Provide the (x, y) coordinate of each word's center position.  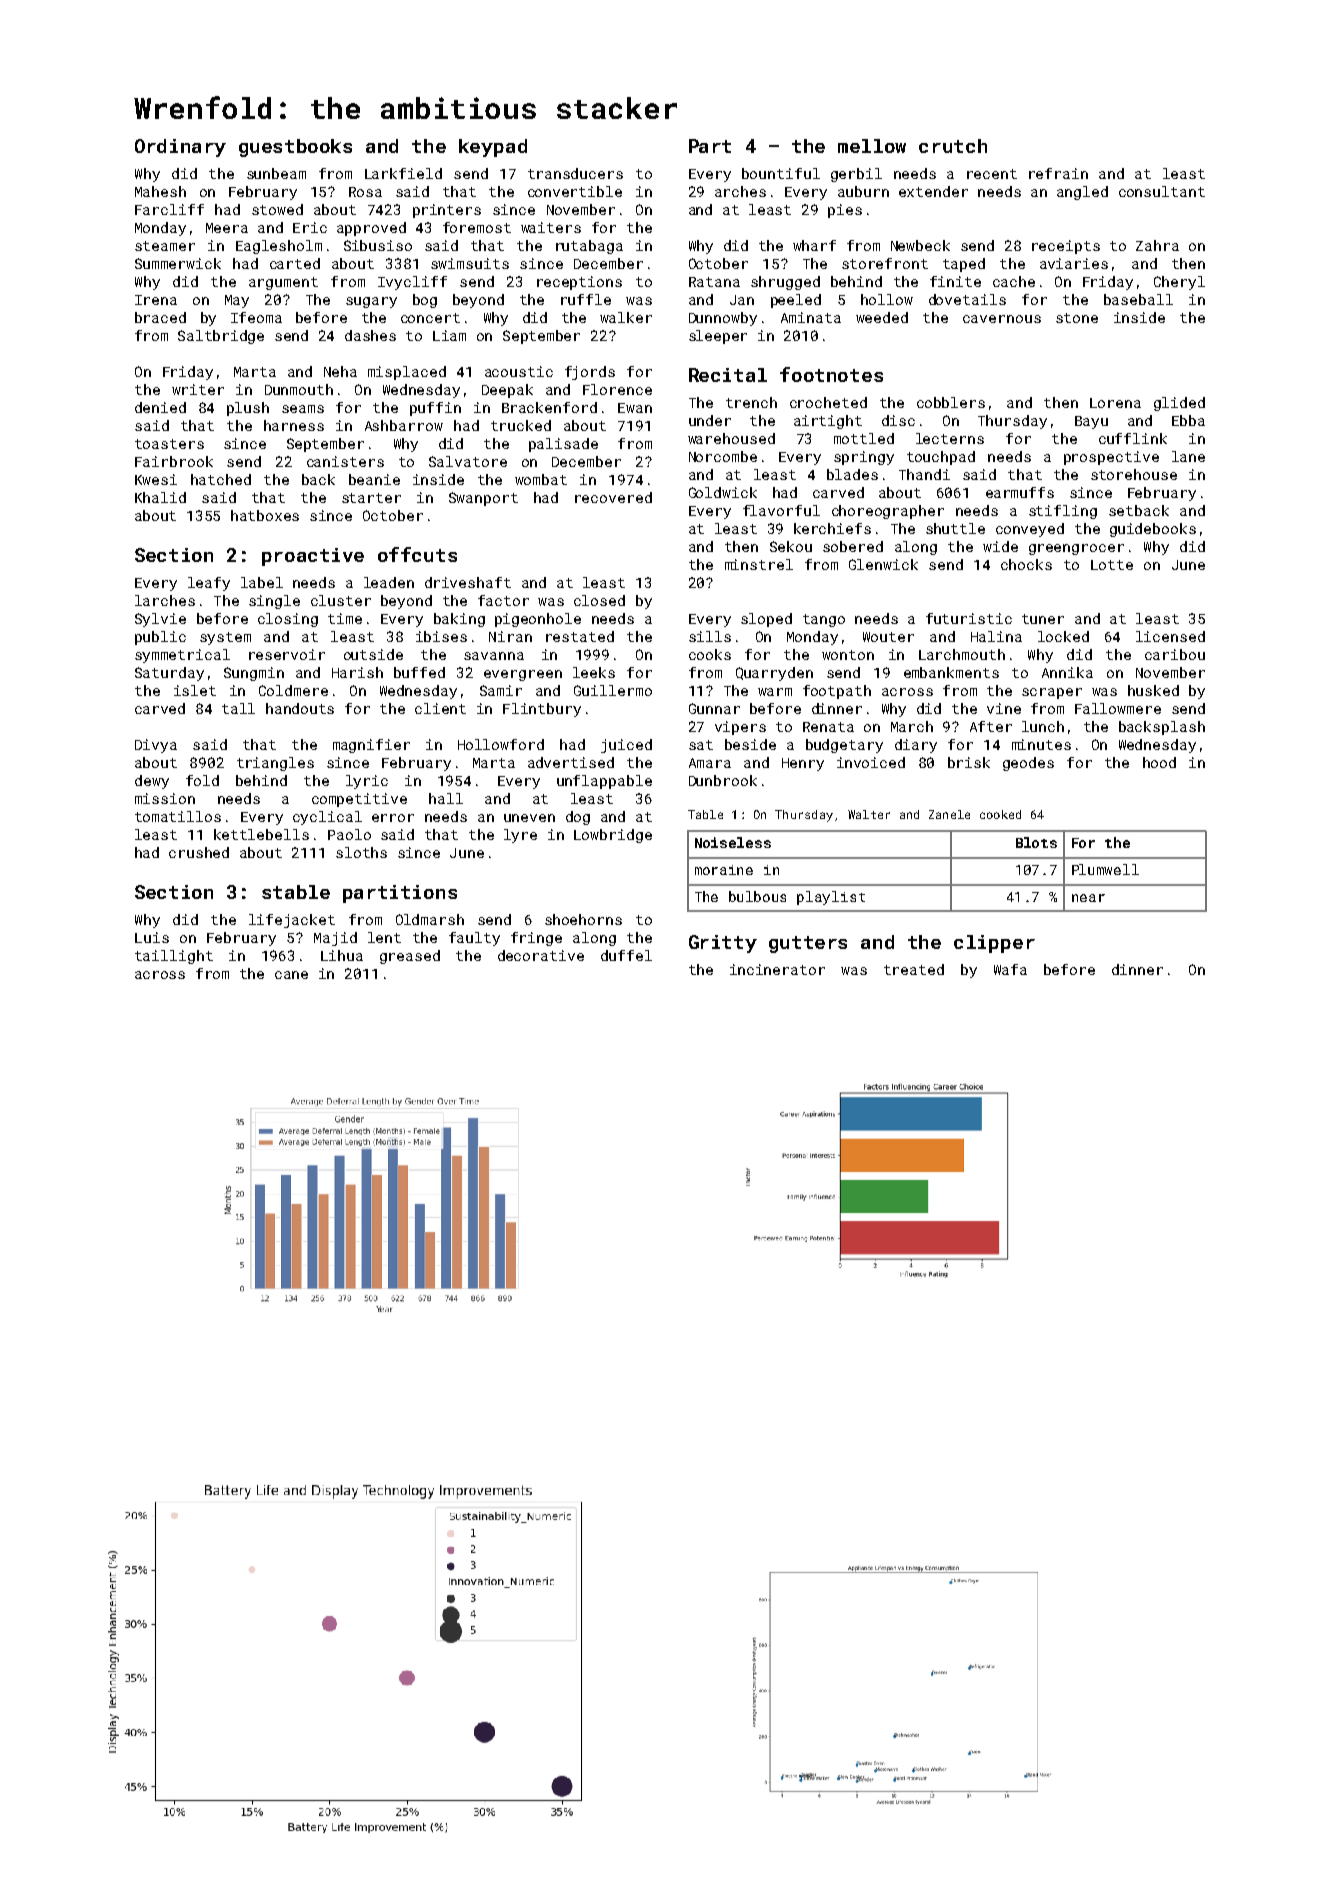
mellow (872, 146)
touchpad (941, 458)
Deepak (507, 391)
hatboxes (265, 515)
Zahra (1157, 245)
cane (291, 975)
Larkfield (403, 173)
